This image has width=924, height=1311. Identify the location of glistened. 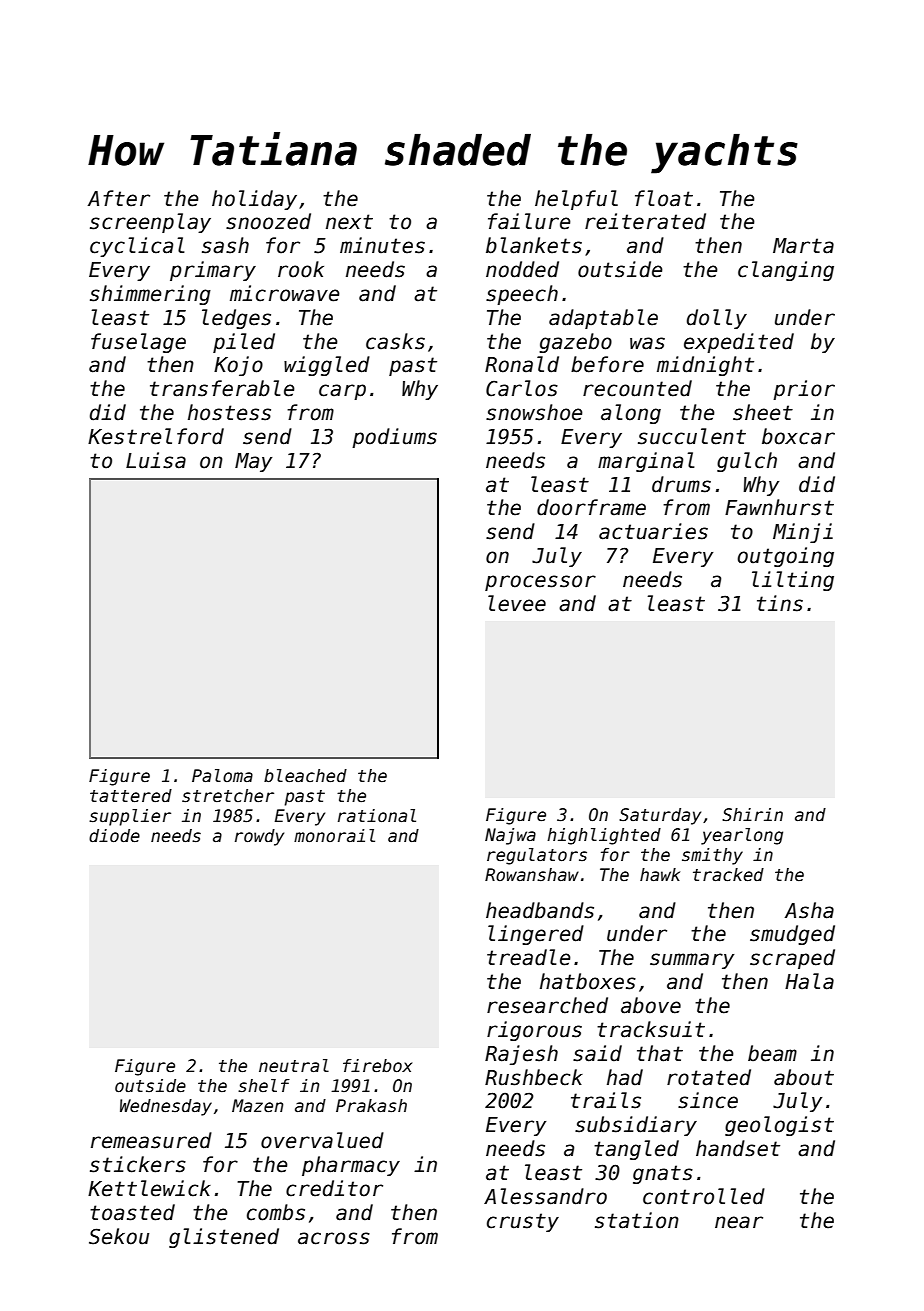
(224, 1238).
